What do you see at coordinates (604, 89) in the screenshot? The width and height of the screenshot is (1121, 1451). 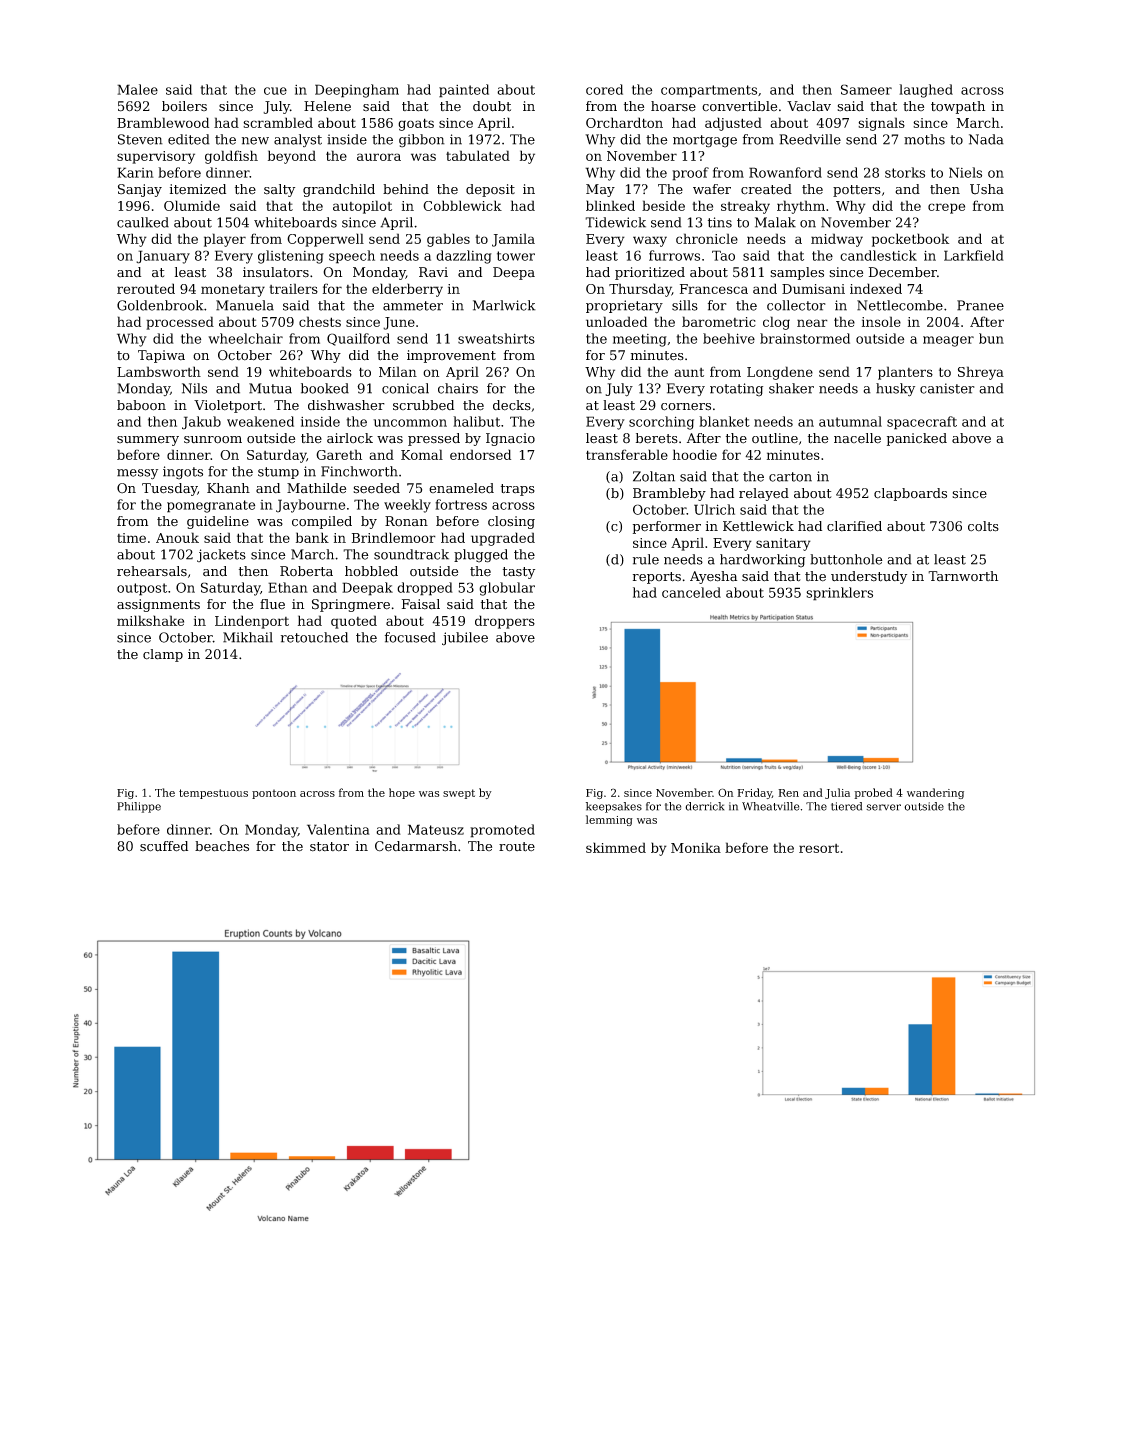 I see `cored` at bounding box center [604, 89].
